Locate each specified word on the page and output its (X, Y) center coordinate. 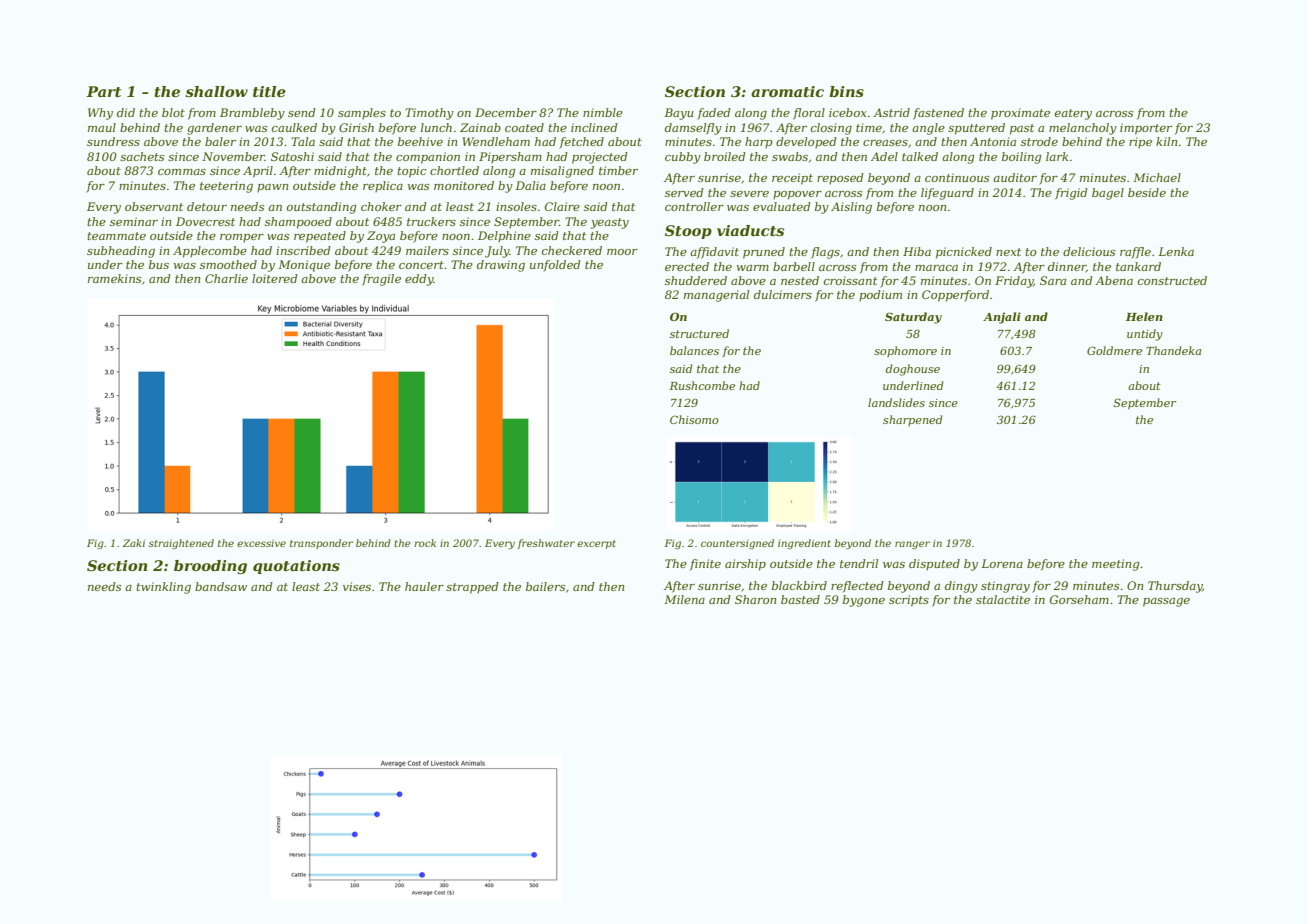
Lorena (1002, 563)
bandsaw (221, 586)
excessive (261, 543)
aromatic (787, 91)
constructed (1172, 280)
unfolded (555, 266)
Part (103, 91)
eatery (1073, 114)
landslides (896, 402)
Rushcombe (702, 385)
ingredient (804, 544)
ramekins (114, 278)
